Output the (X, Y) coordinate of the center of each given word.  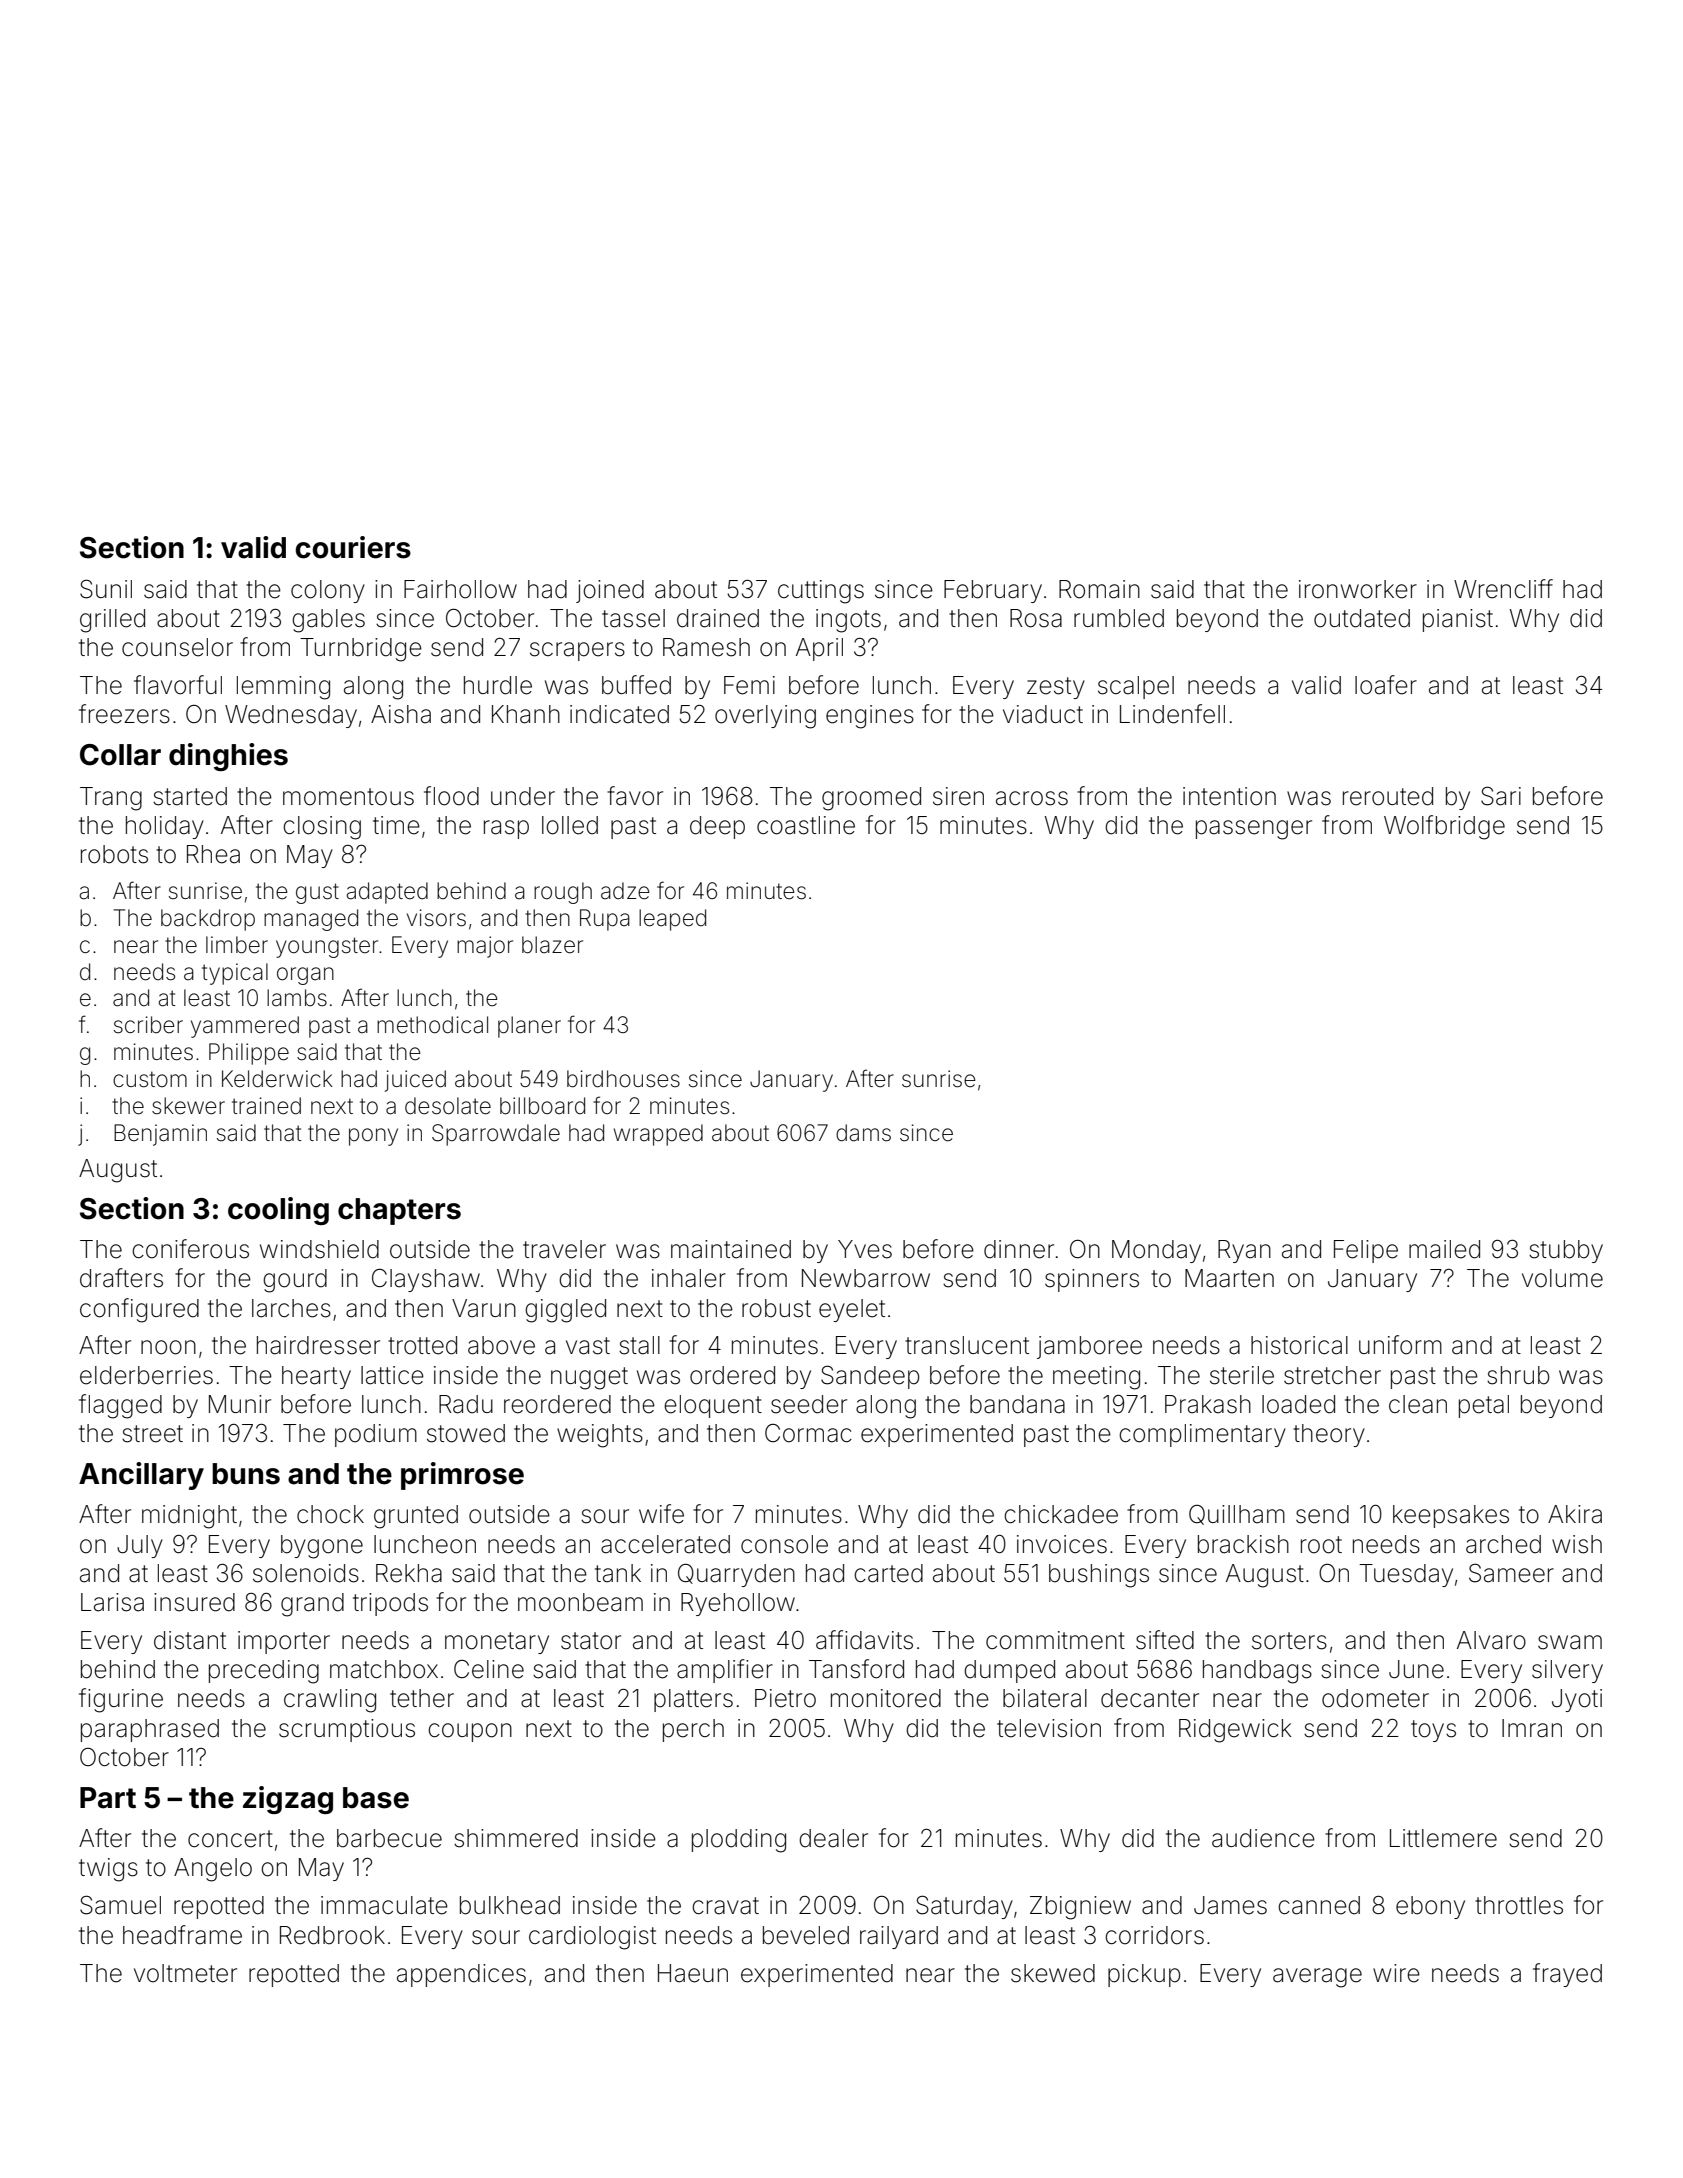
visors (436, 918)
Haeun (693, 1973)
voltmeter (185, 1973)
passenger (1254, 830)
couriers (353, 547)
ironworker (1358, 589)
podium (376, 1435)
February (993, 591)
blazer (552, 945)
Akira (1575, 1514)
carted (888, 1573)
